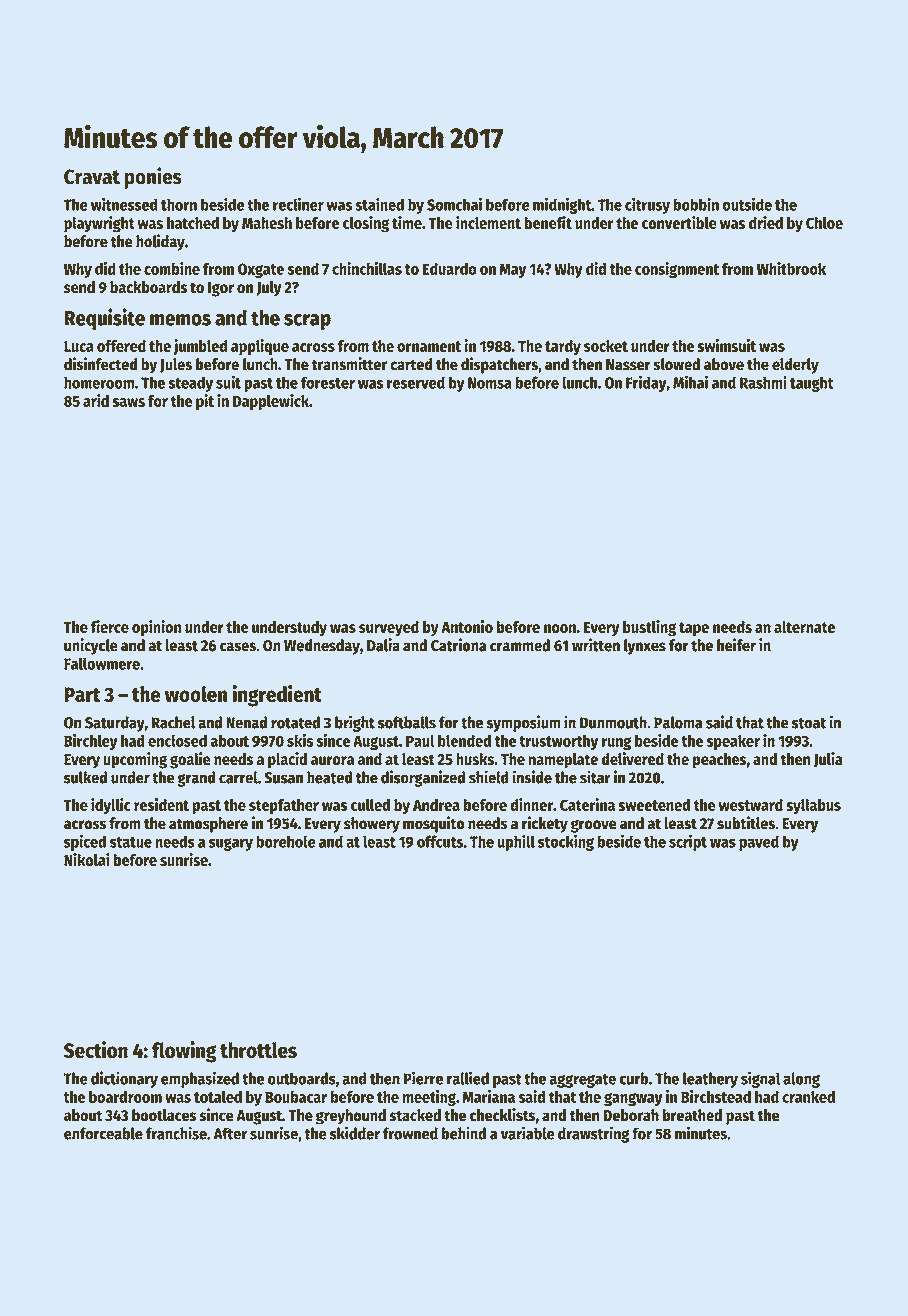  Describe the element at coordinates (96, 400) in the page. I see `arid` at that location.
